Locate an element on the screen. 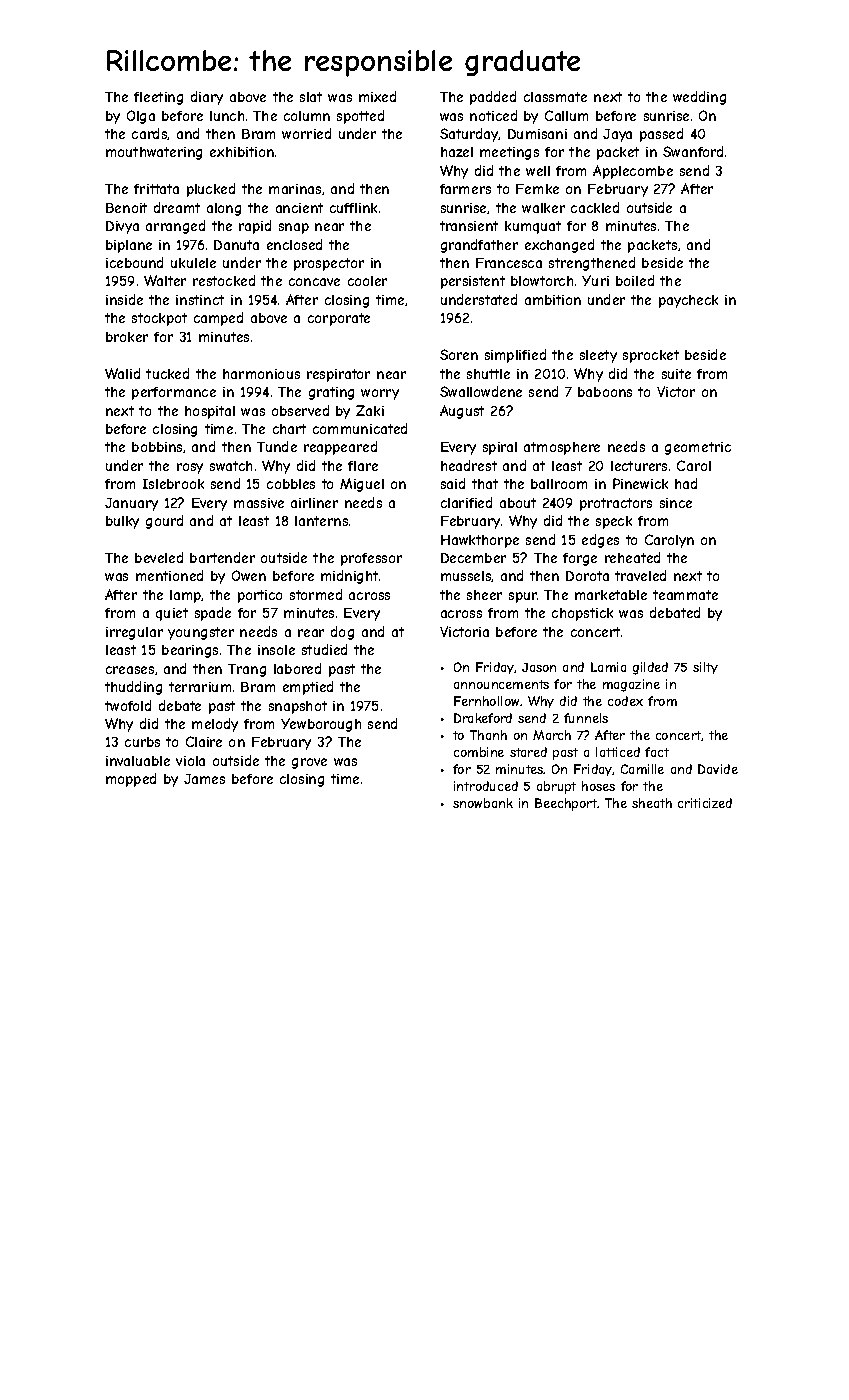  paycheck is located at coordinates (688, 301).
